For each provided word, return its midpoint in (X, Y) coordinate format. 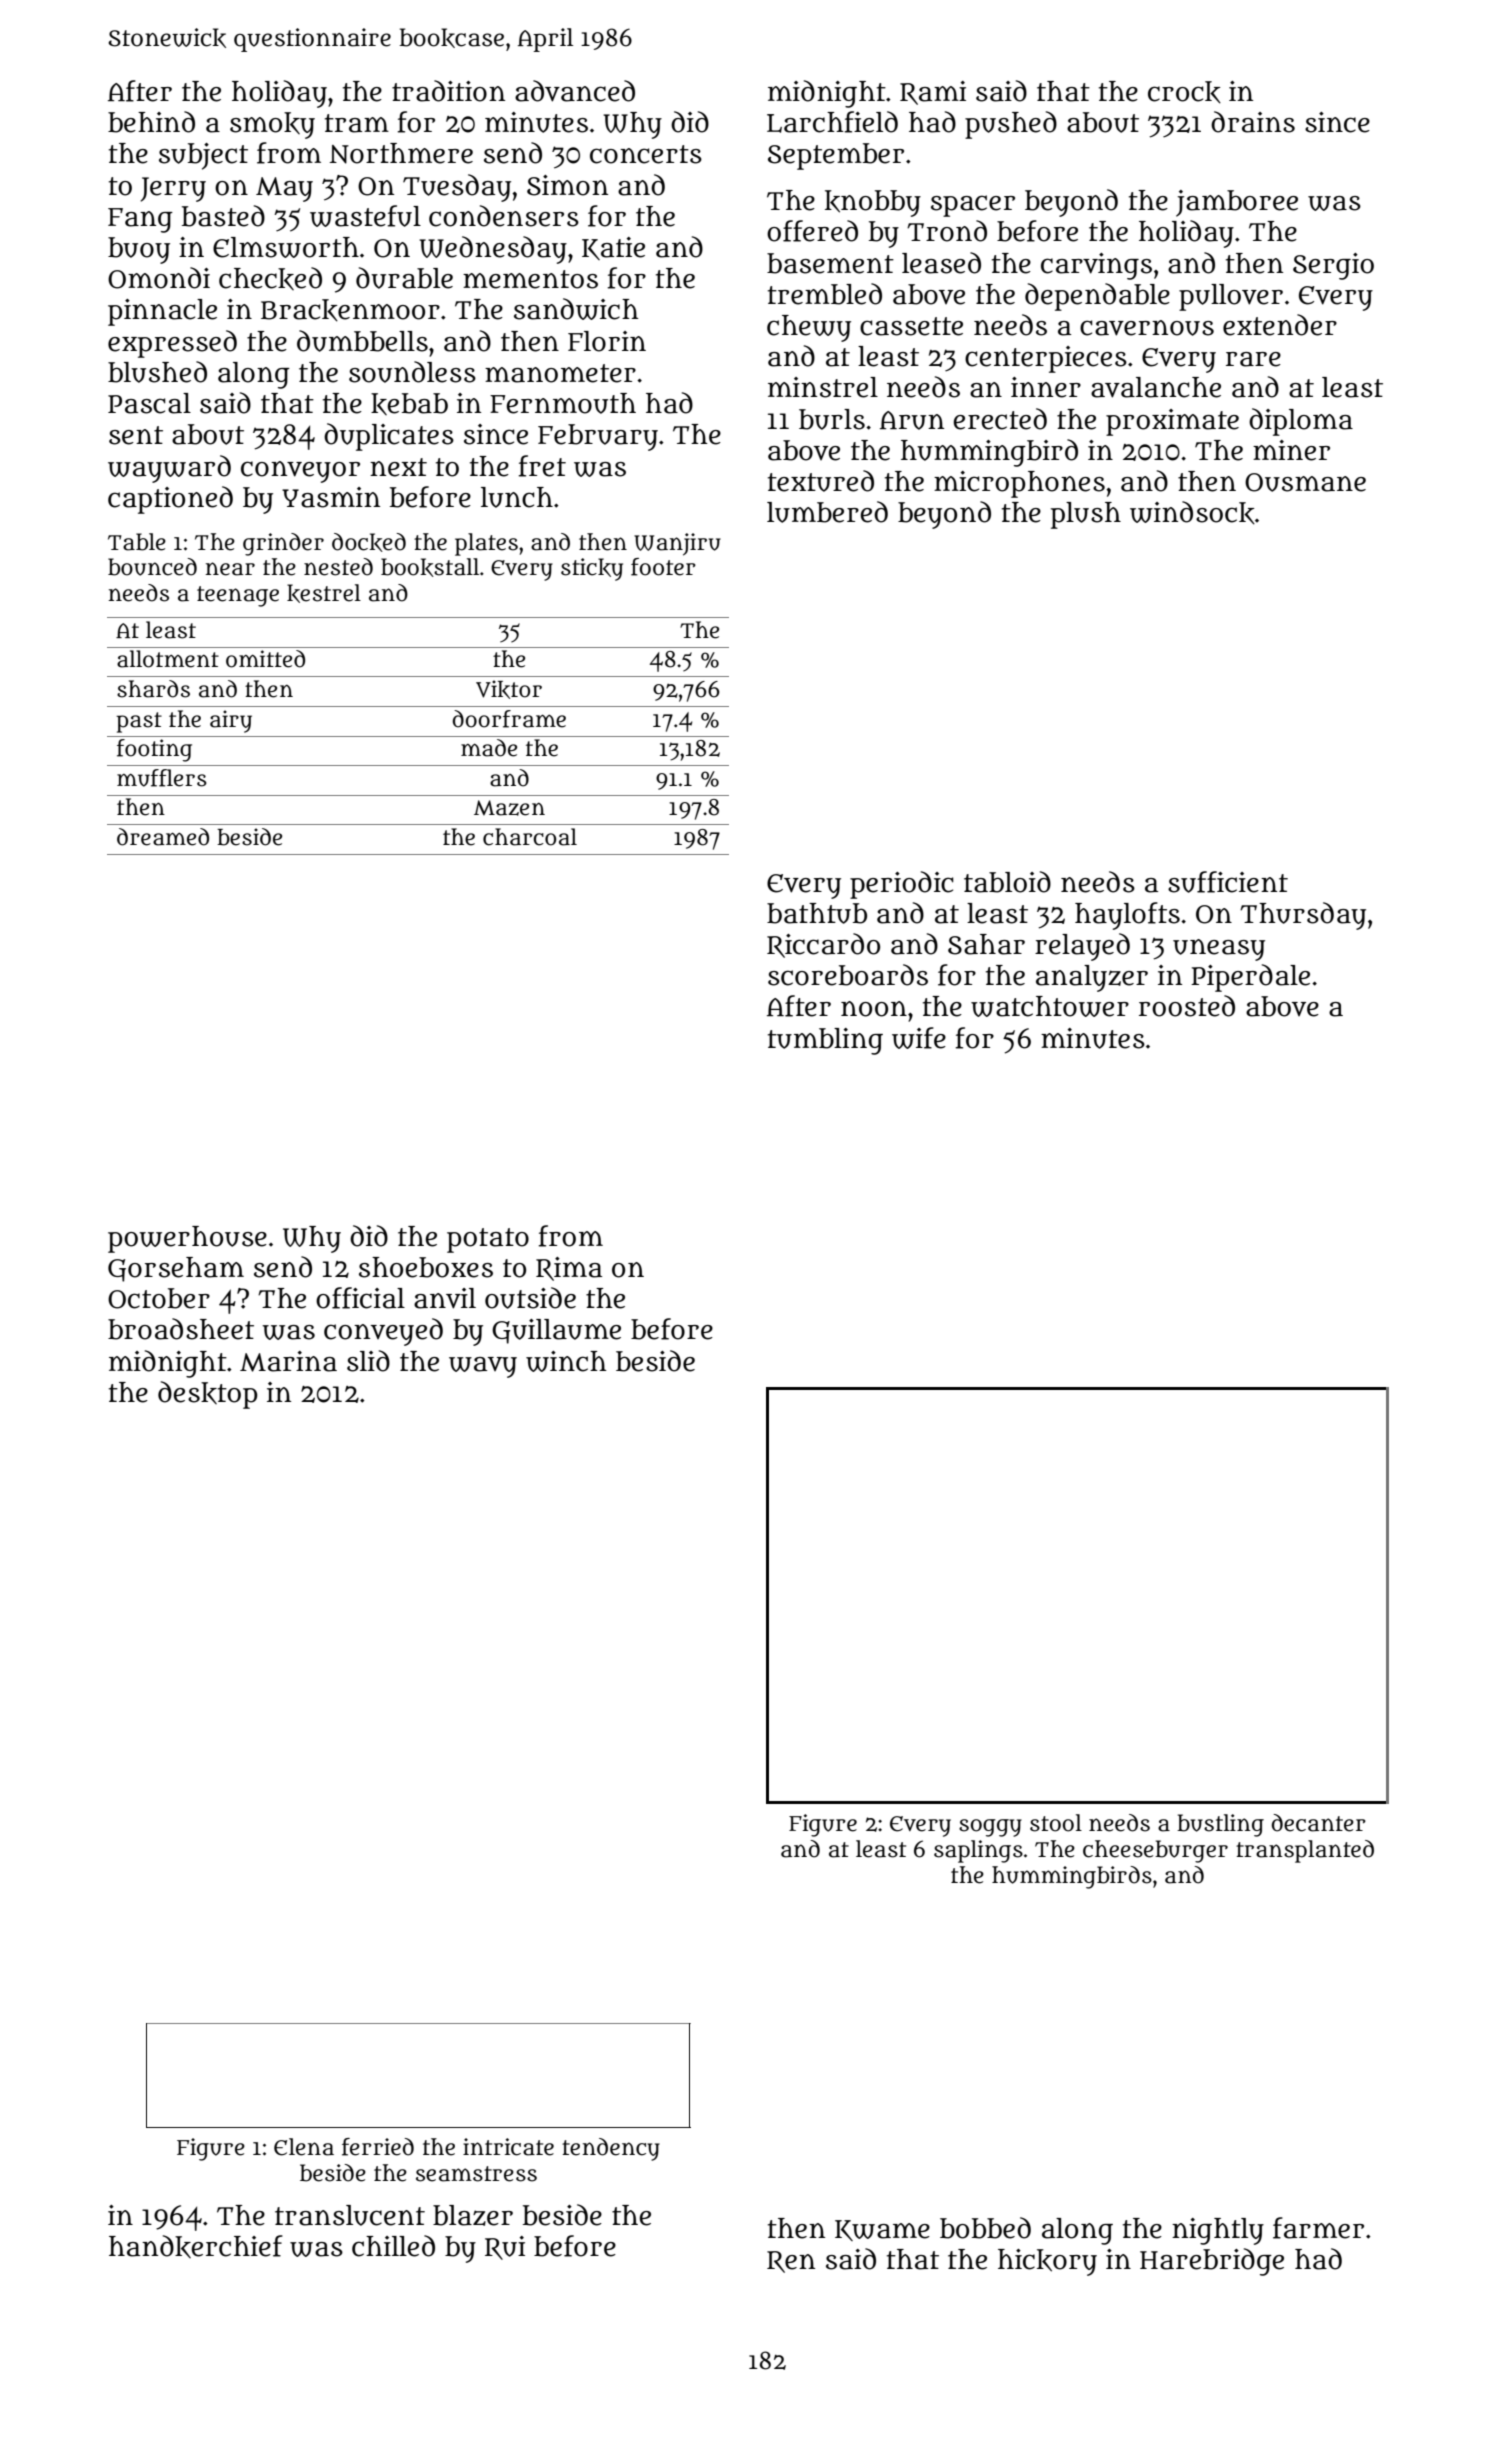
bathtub (817, 913)
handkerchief (196, 2246)
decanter (1319, 1823)
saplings (978, 1851)
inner (1046, 387)
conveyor (300, 472)
